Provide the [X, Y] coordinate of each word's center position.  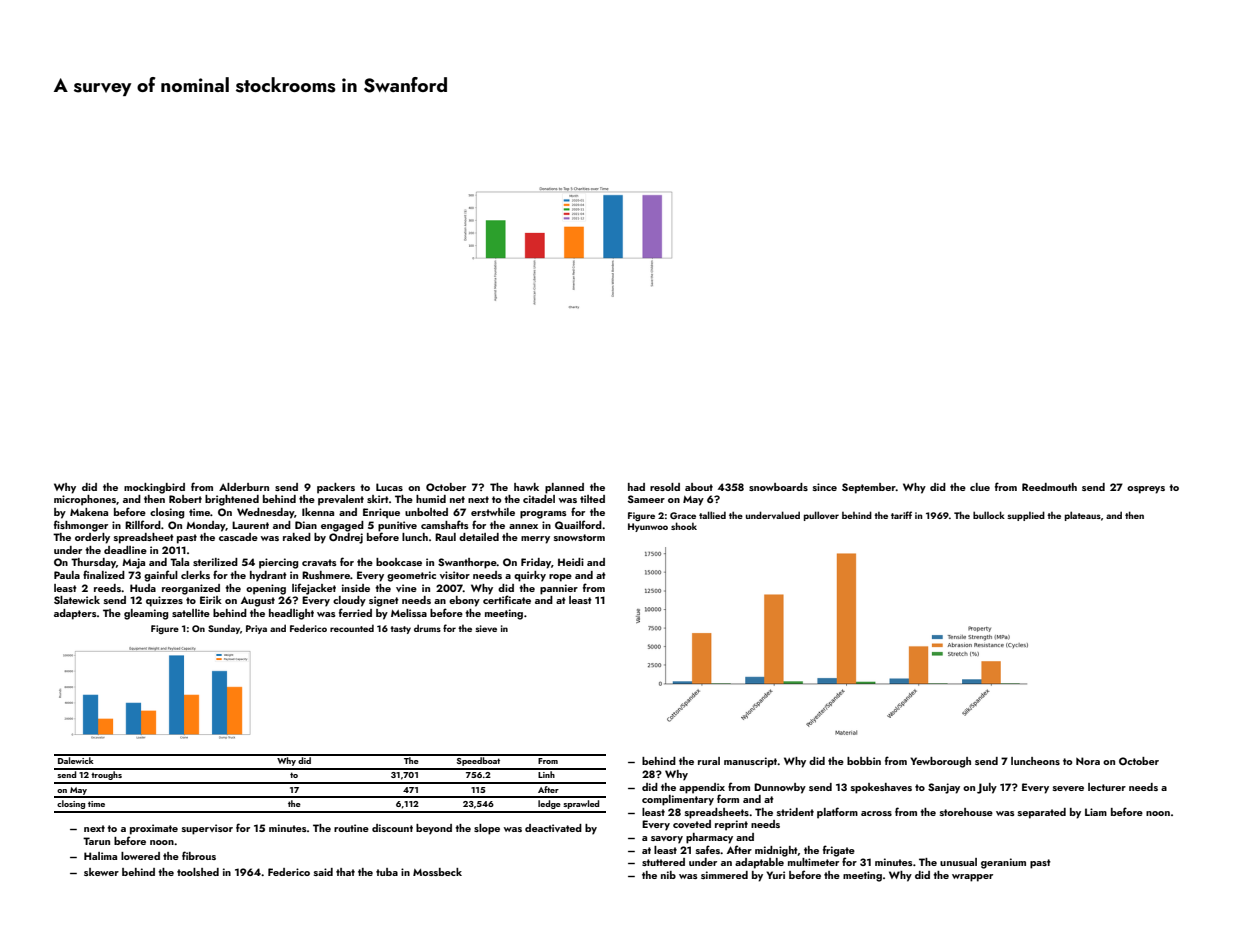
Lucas [389, 487]
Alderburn [244, 487]
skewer [101, 872]
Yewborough [940, 762]
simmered [724, 875]
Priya [256, 629]
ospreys [1146, 490]
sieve [486, 628]
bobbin [864, 761]
